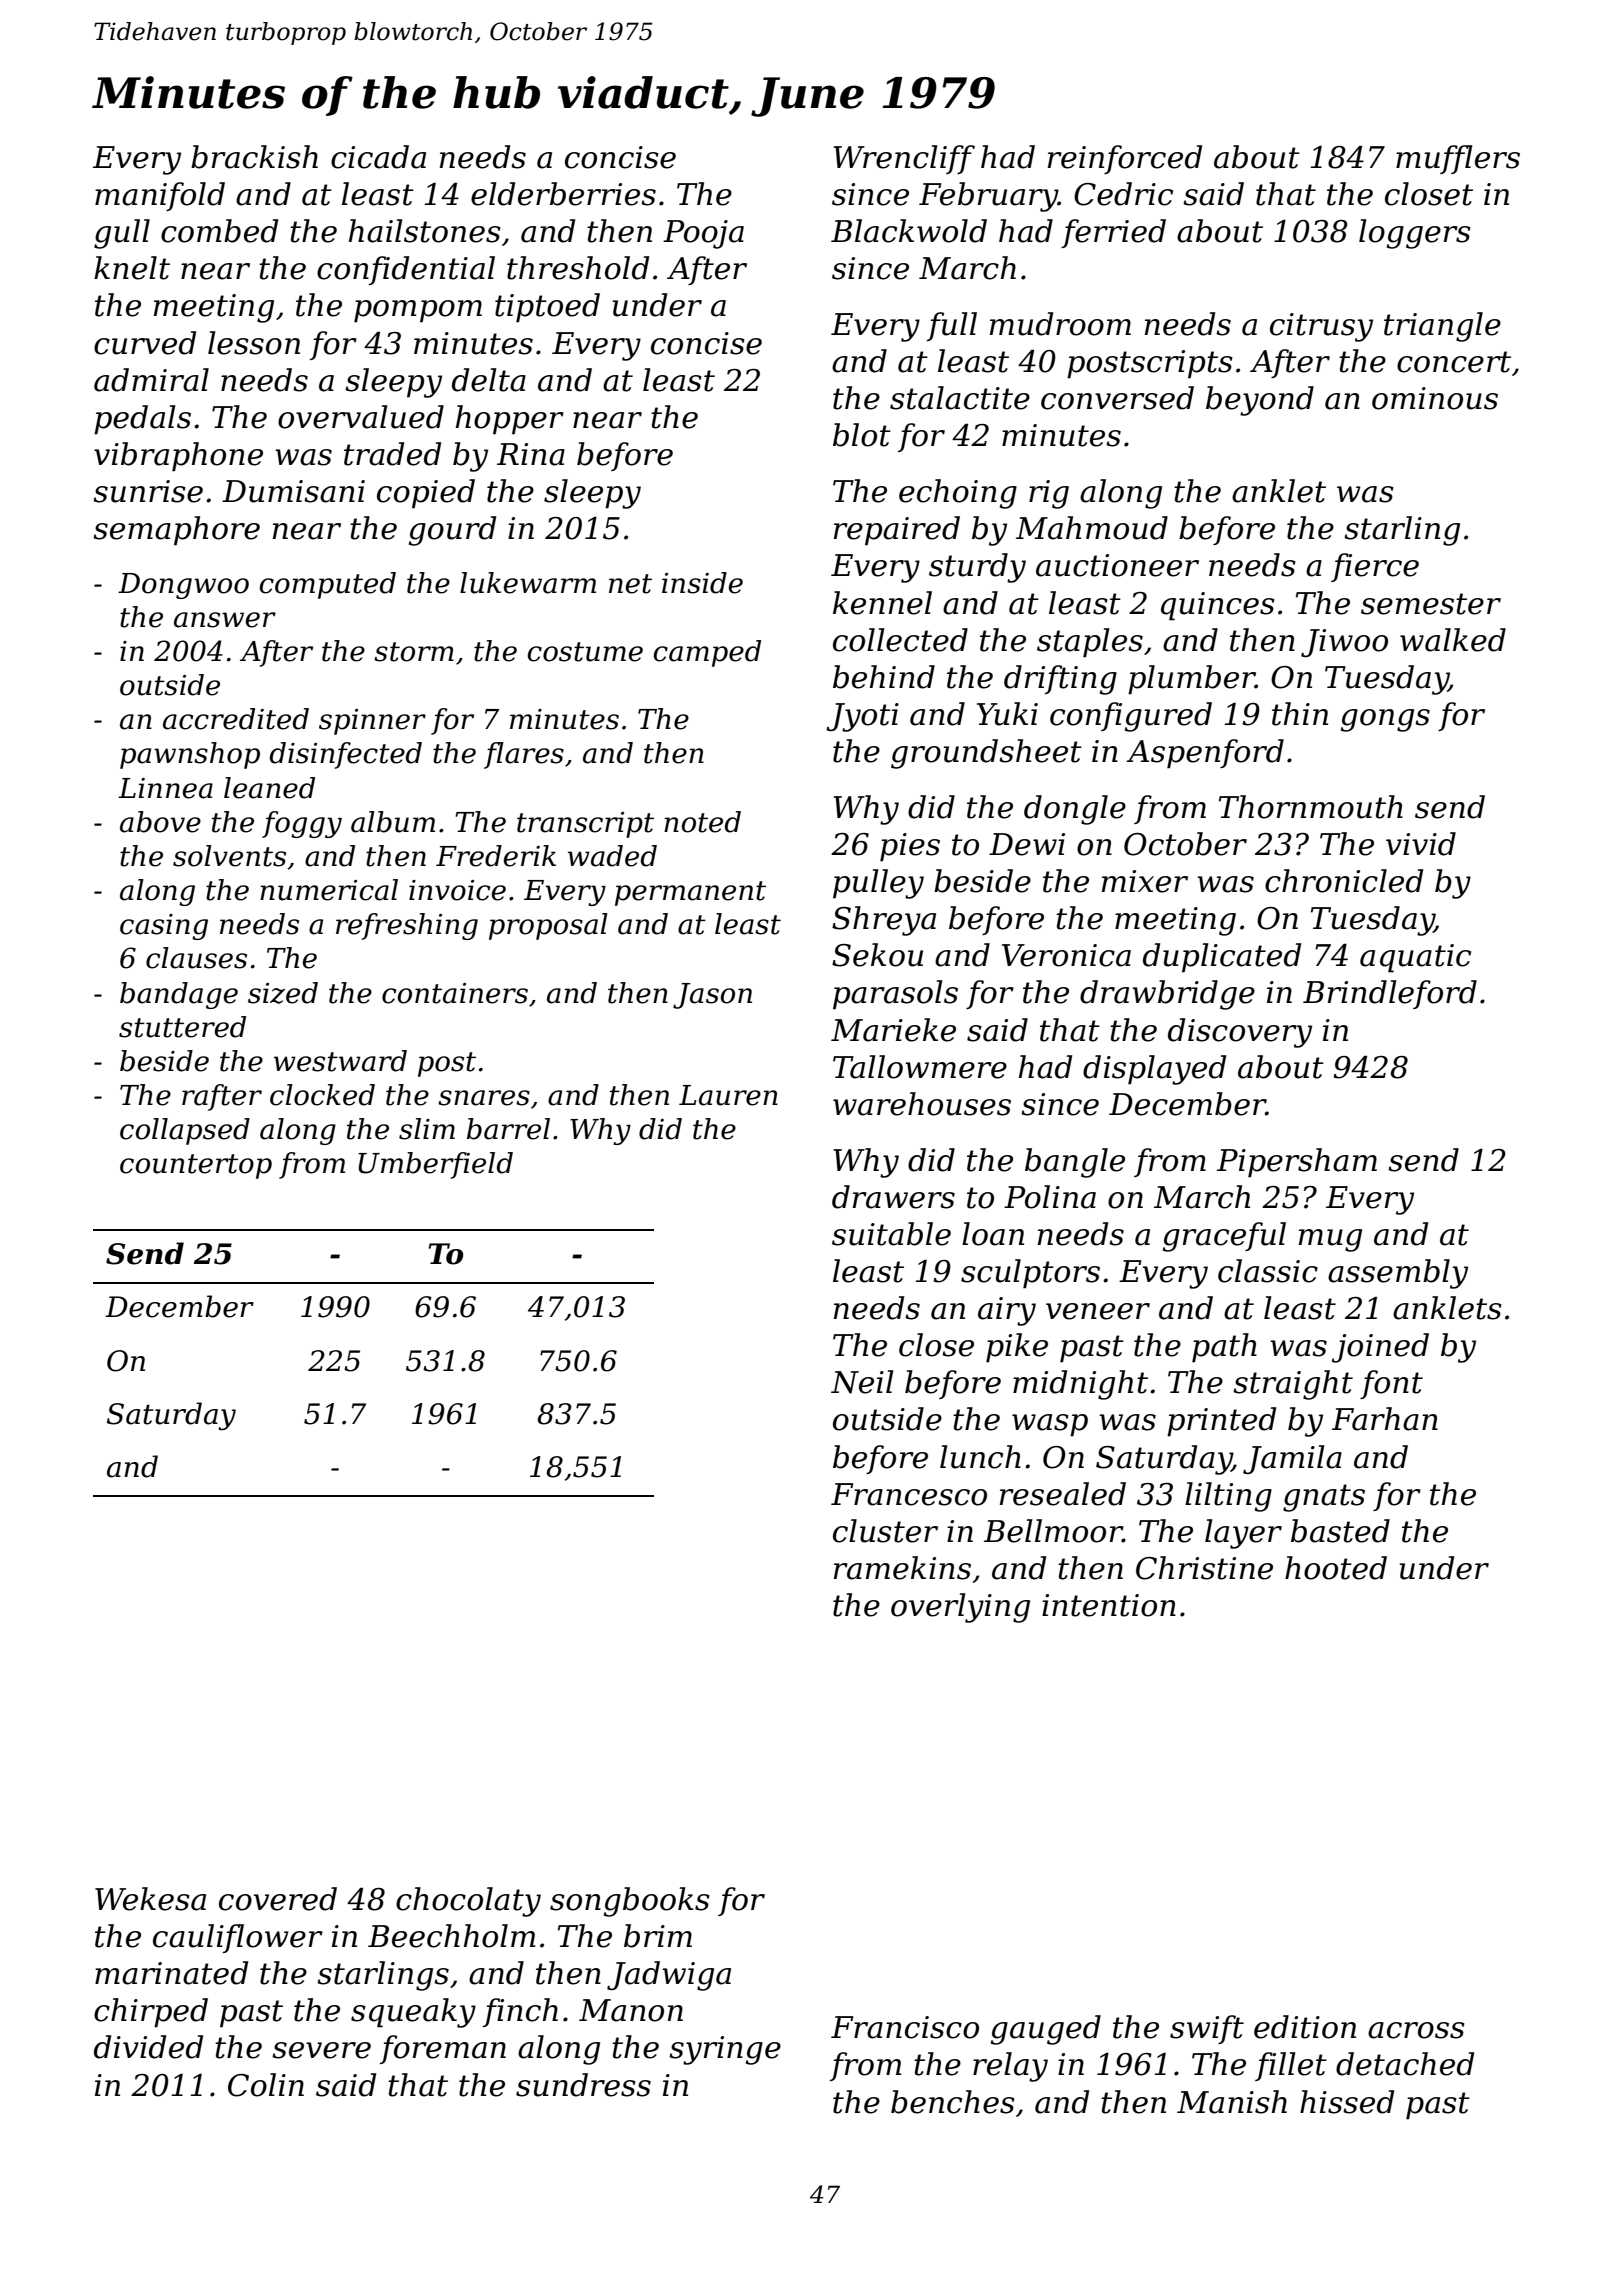 The image size is (1620, 2292). I want to click on cauliflower, so click(238, 1938).
